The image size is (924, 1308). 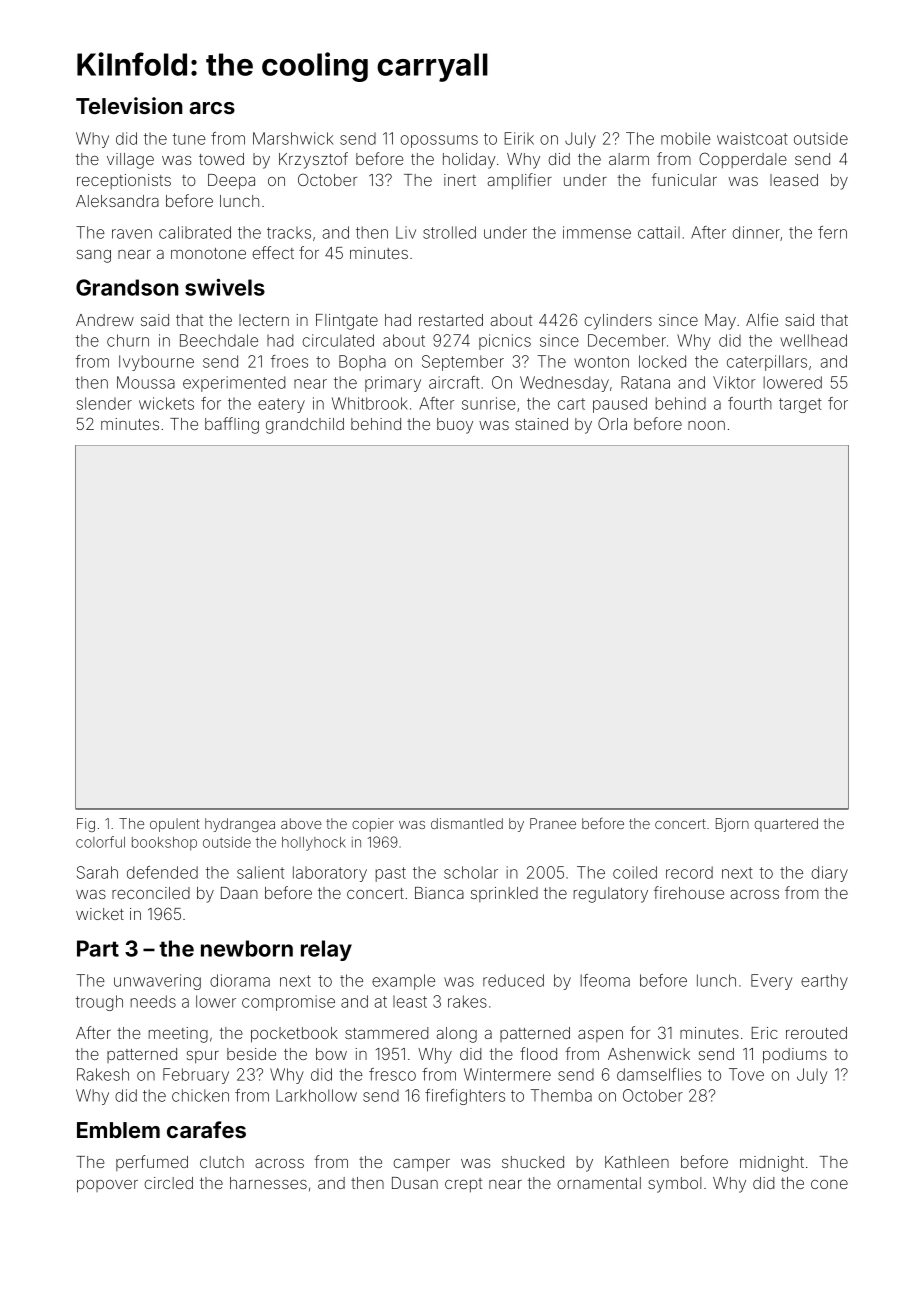 What do you see at coordinates (449, 232) in the image?
I see `strolled` at bounding box center [449, 232].
